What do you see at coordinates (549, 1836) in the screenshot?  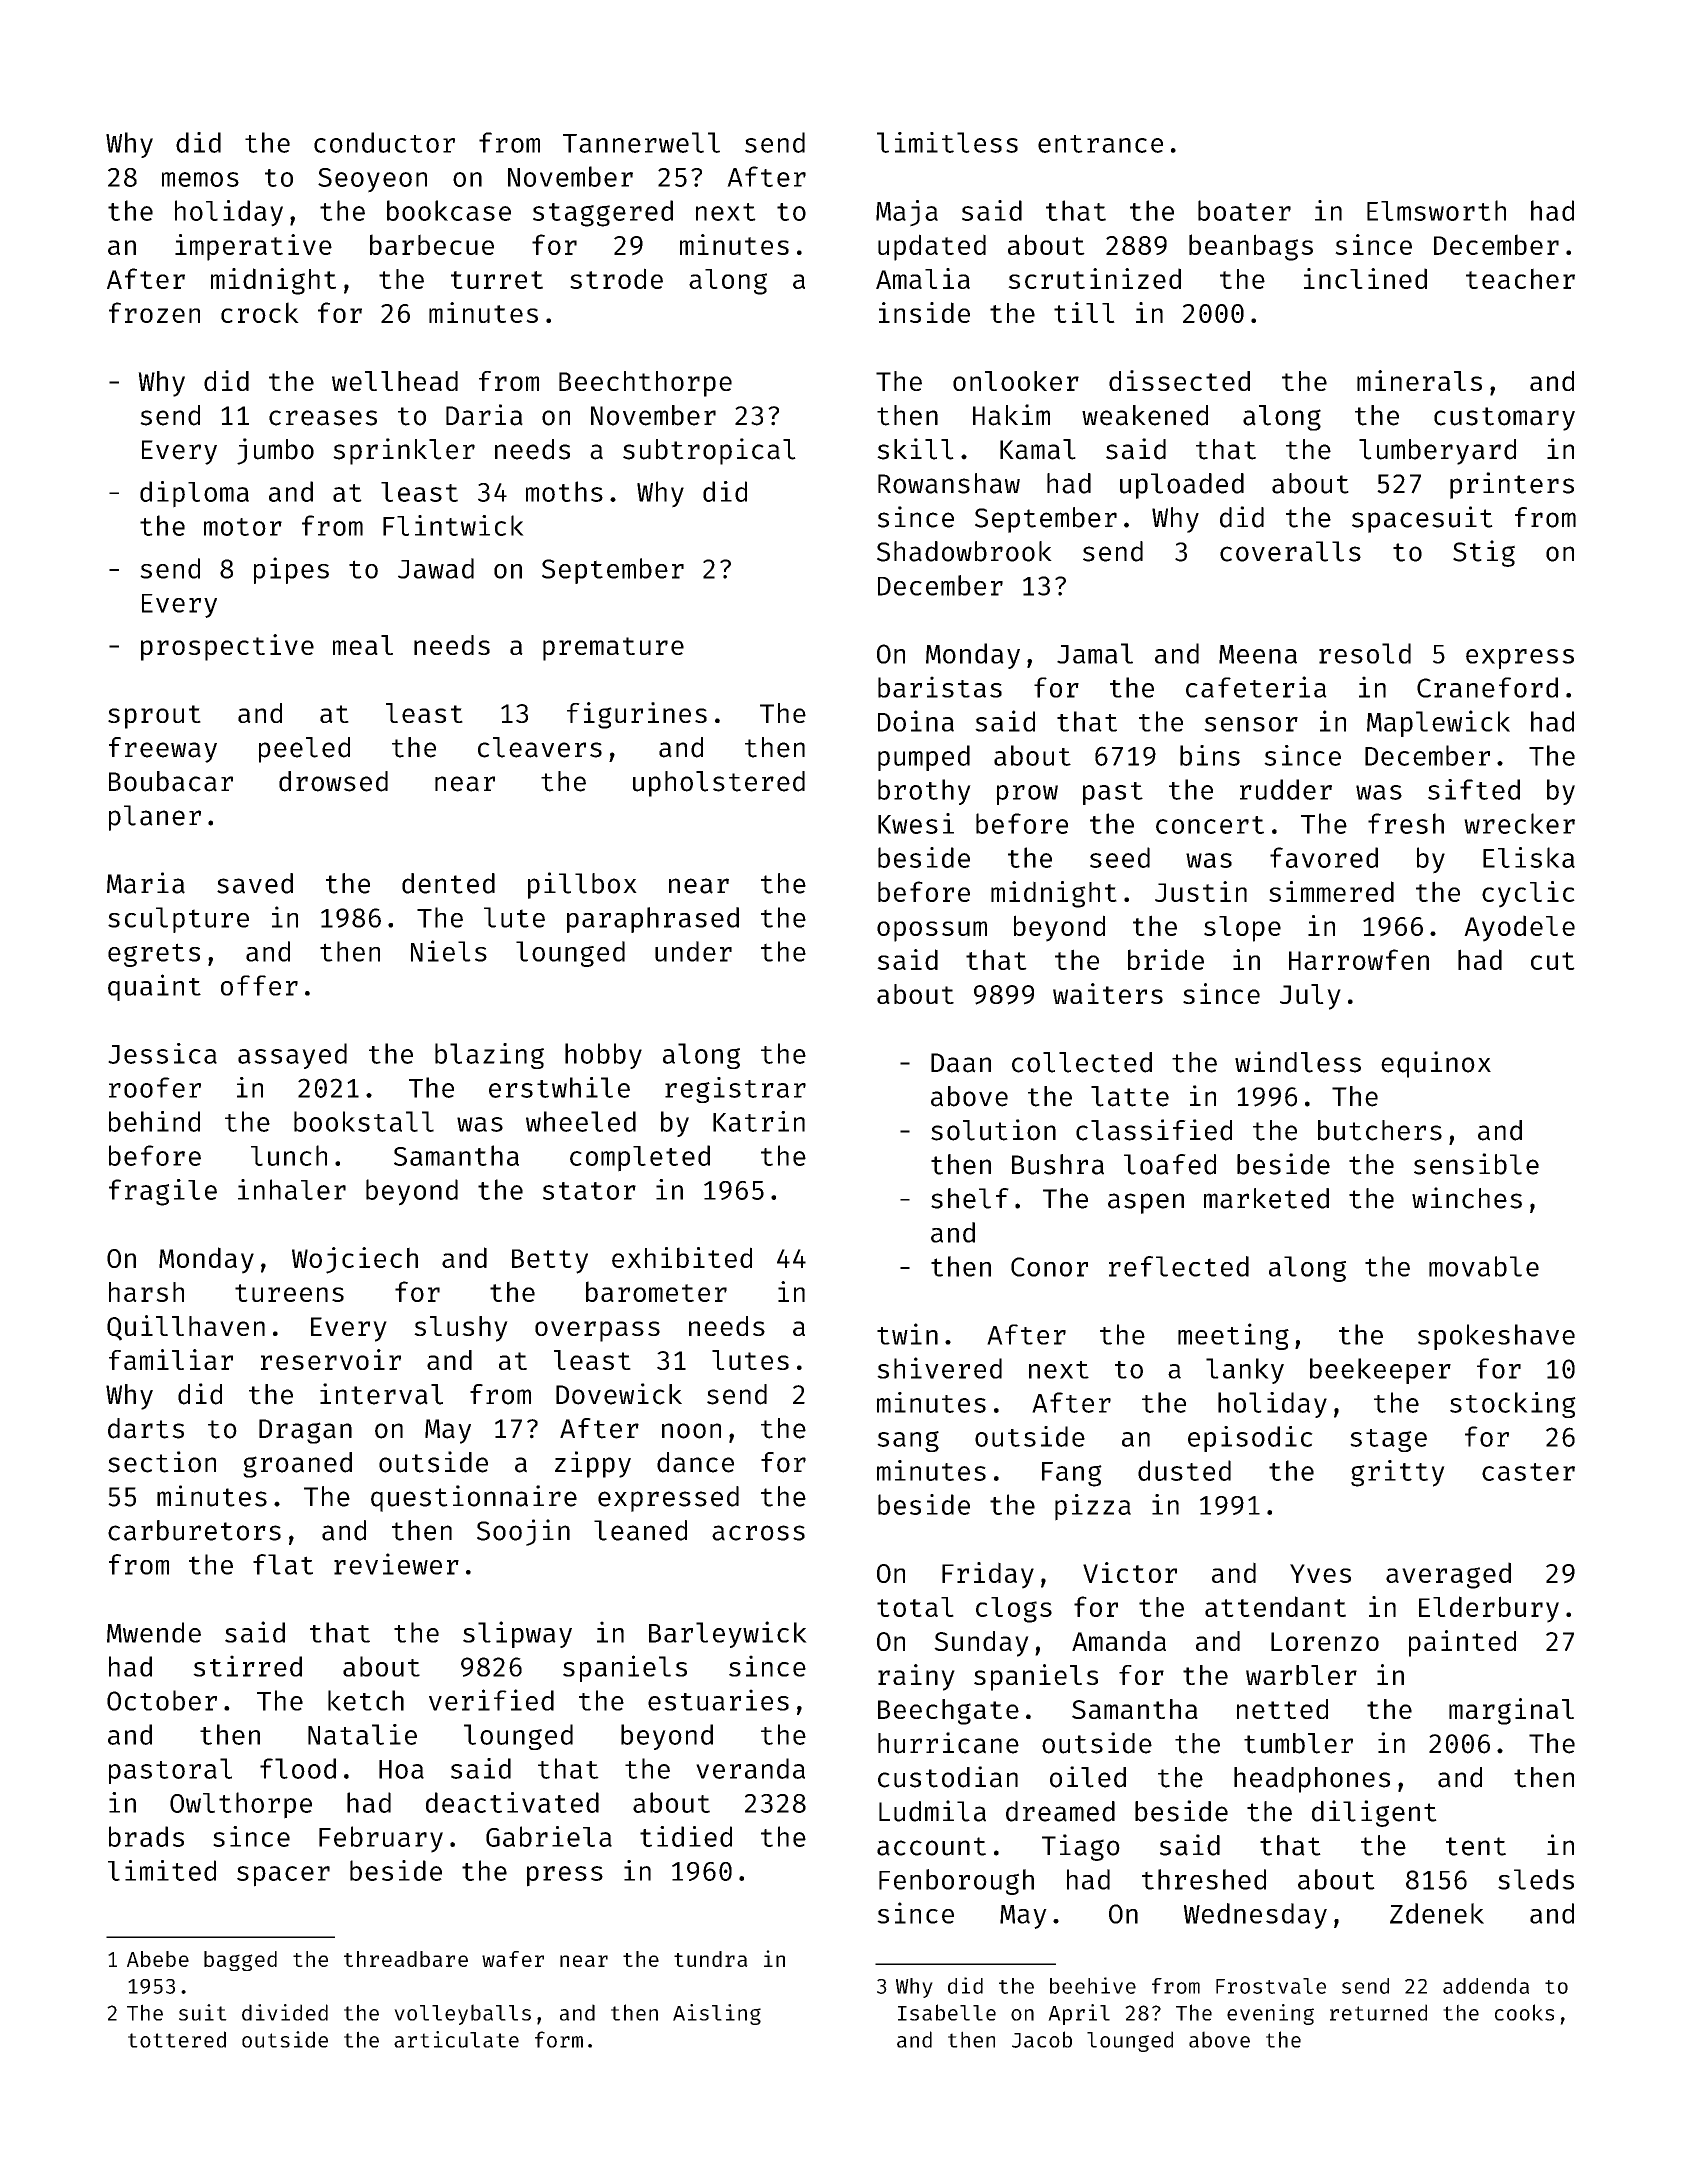 I see `Gabriela` at bounding box center [549, 1836].
